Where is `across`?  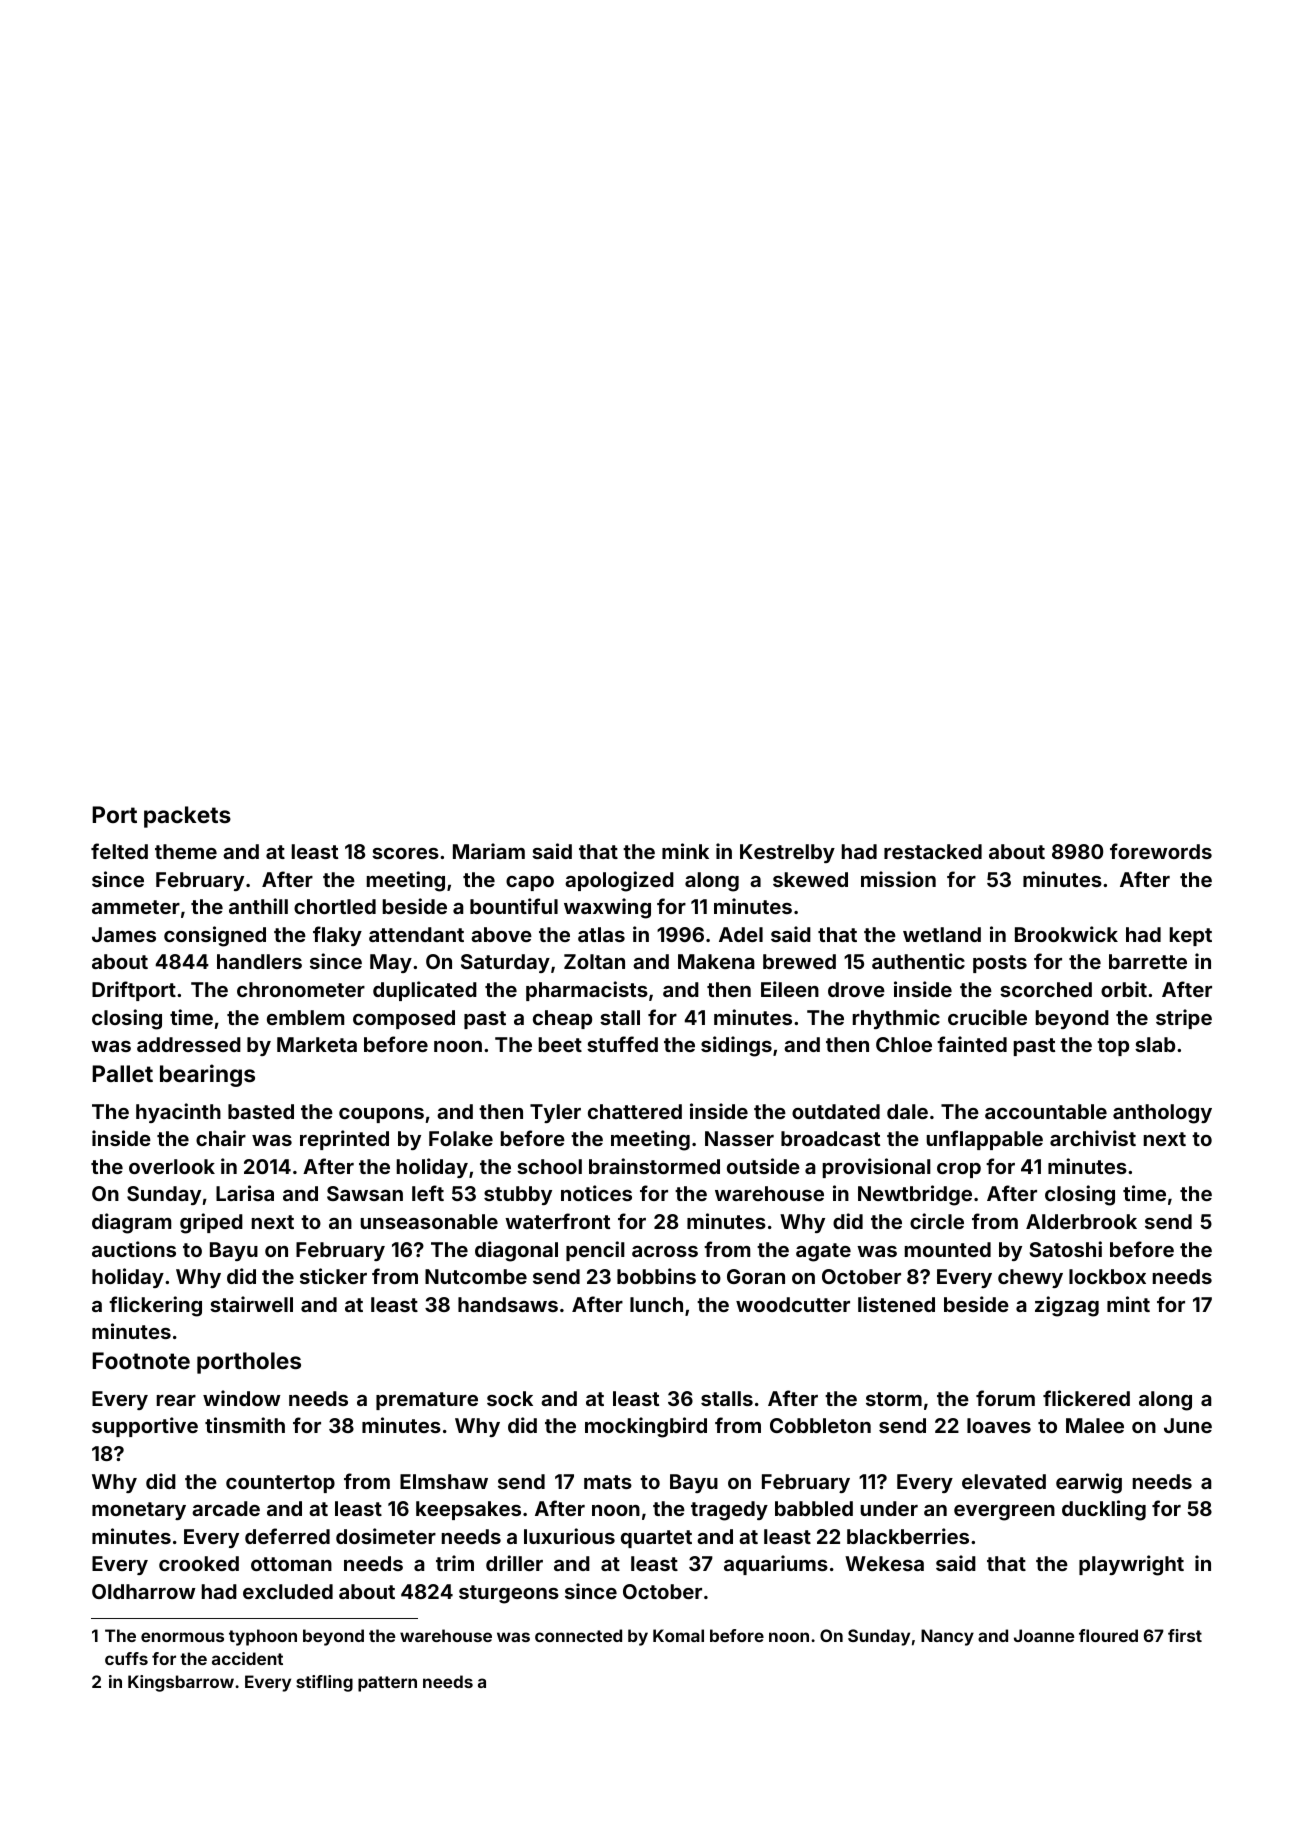 across is located at coordinates (665, 1251).
